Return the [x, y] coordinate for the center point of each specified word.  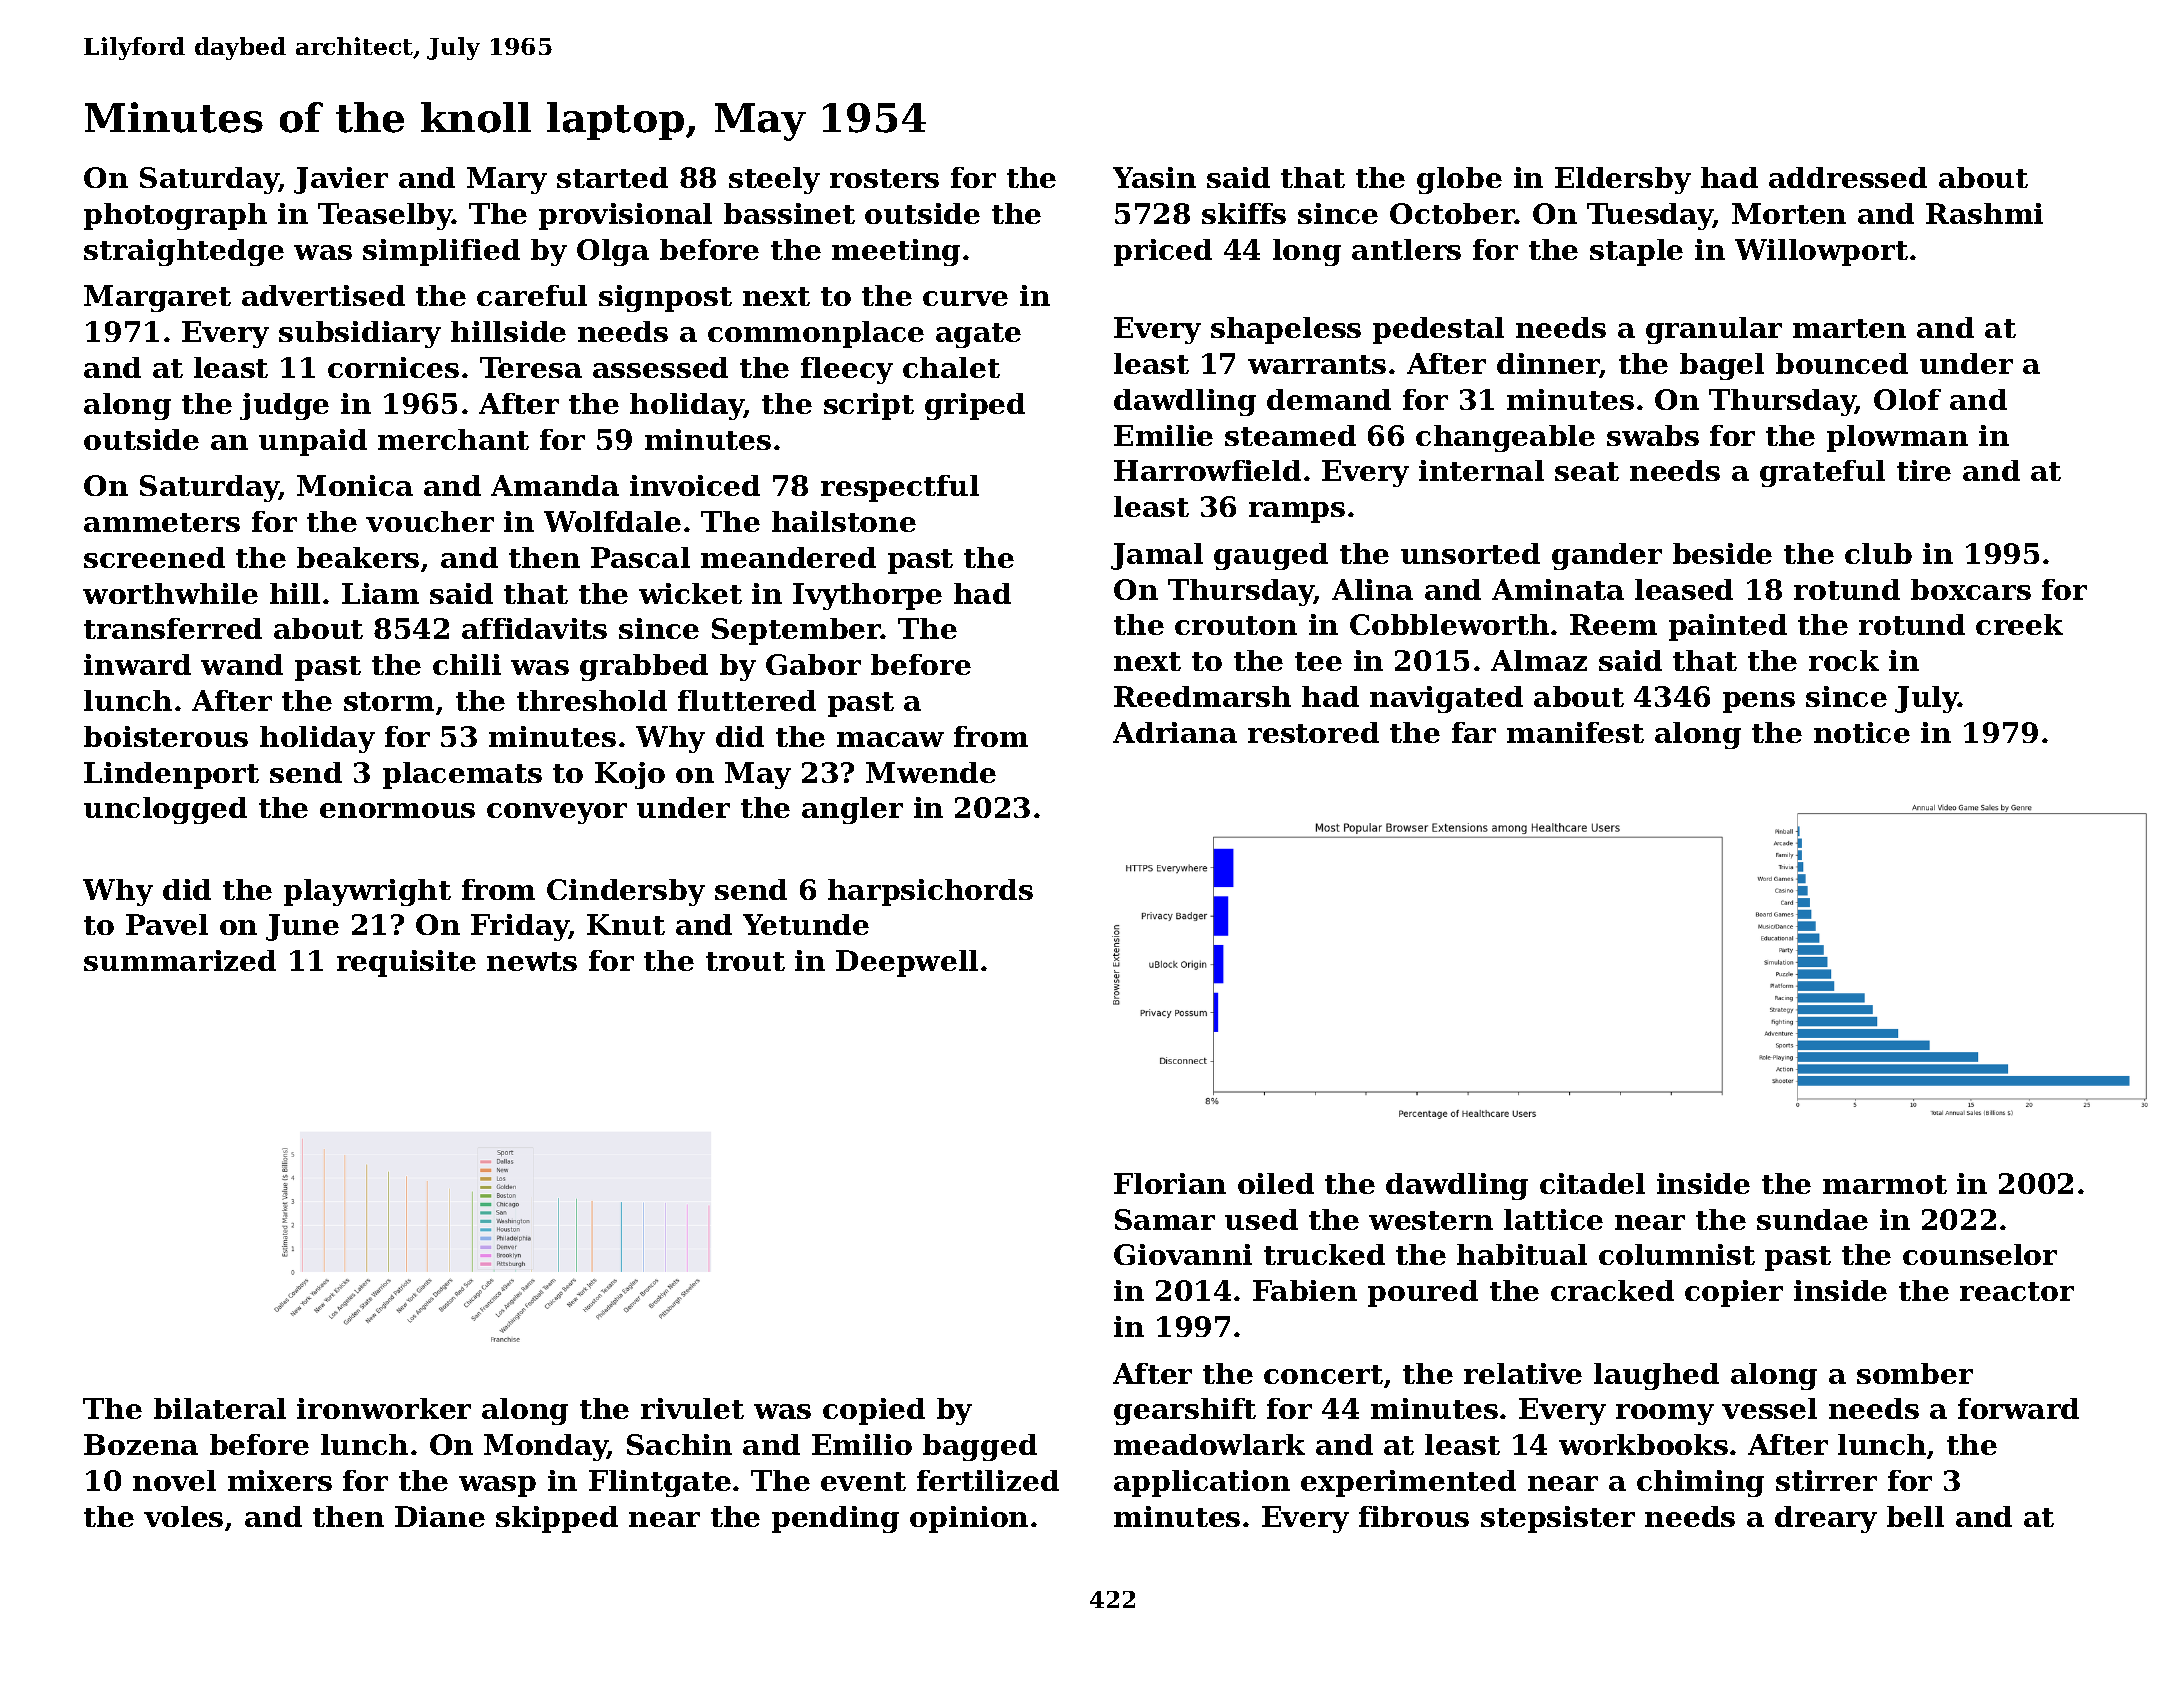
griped [975, 406]
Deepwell [907, 963]
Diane [440, 1516]
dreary [1826, 1519]
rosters [884, 178]
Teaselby [385, 216]
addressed [1848, 177]
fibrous [1414, 1516]
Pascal [640, 557]
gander [1607, 556]
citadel [1592, 1183]
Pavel [167, 924]
